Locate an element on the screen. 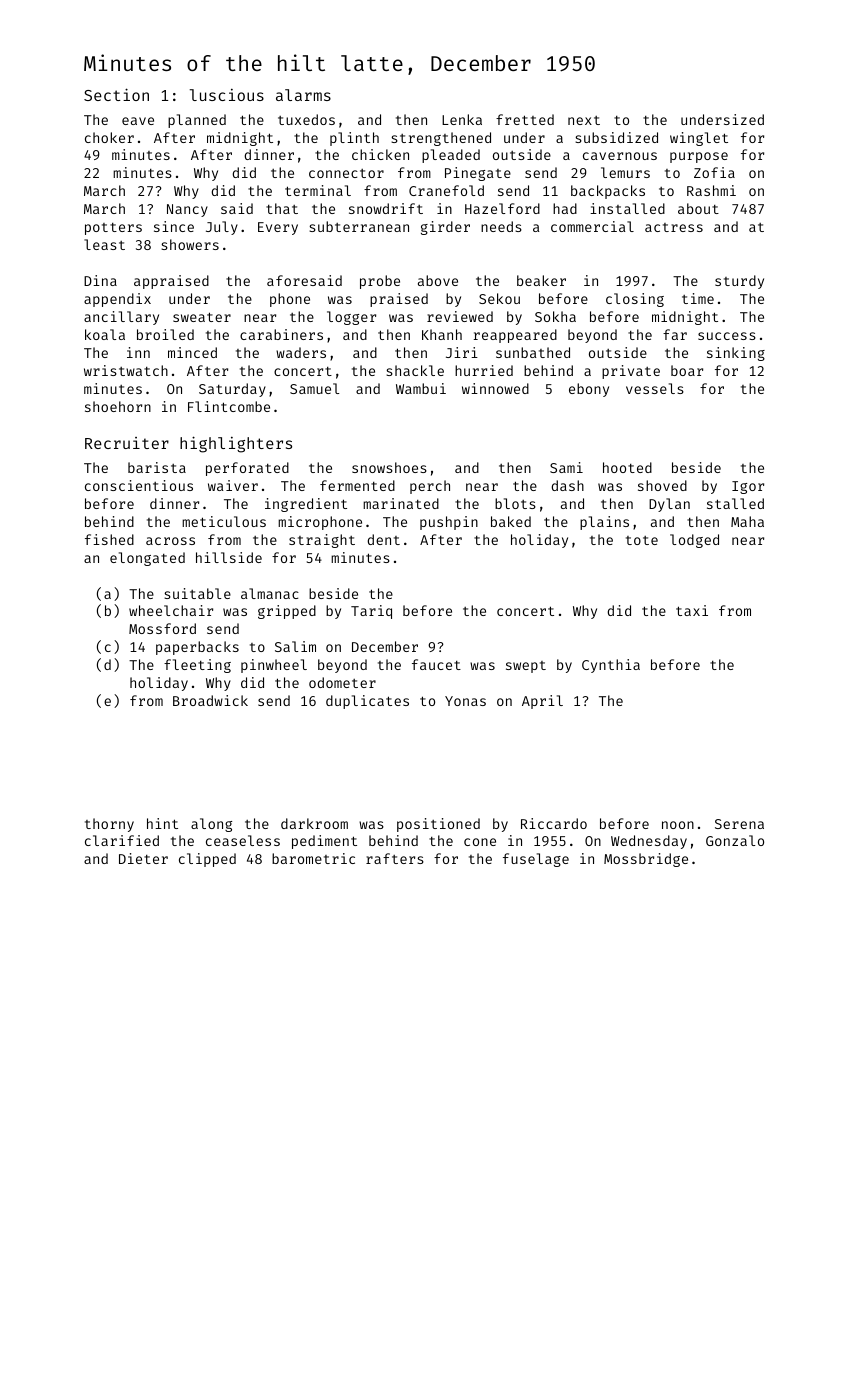 The width and height of the screenshot is (849, 1400). winnowed is located at coordinates (495, 388).
